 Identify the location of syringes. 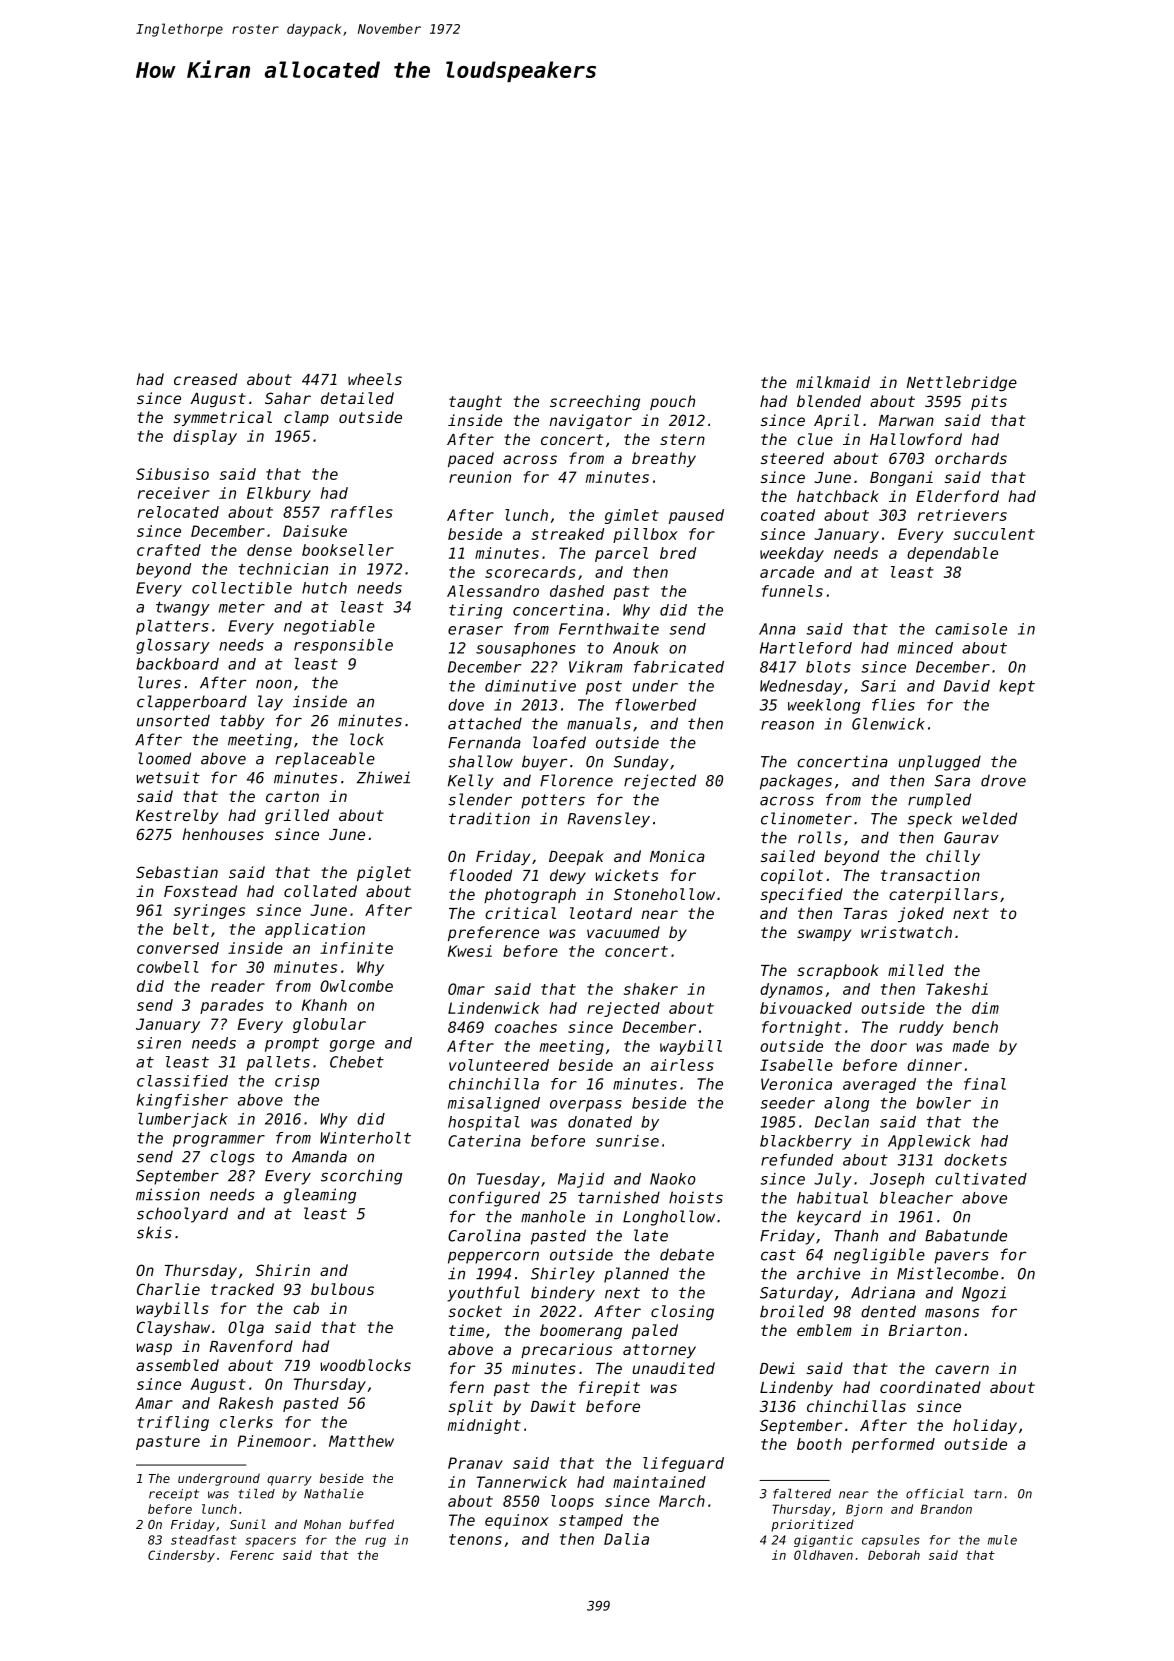
(209, 911).
